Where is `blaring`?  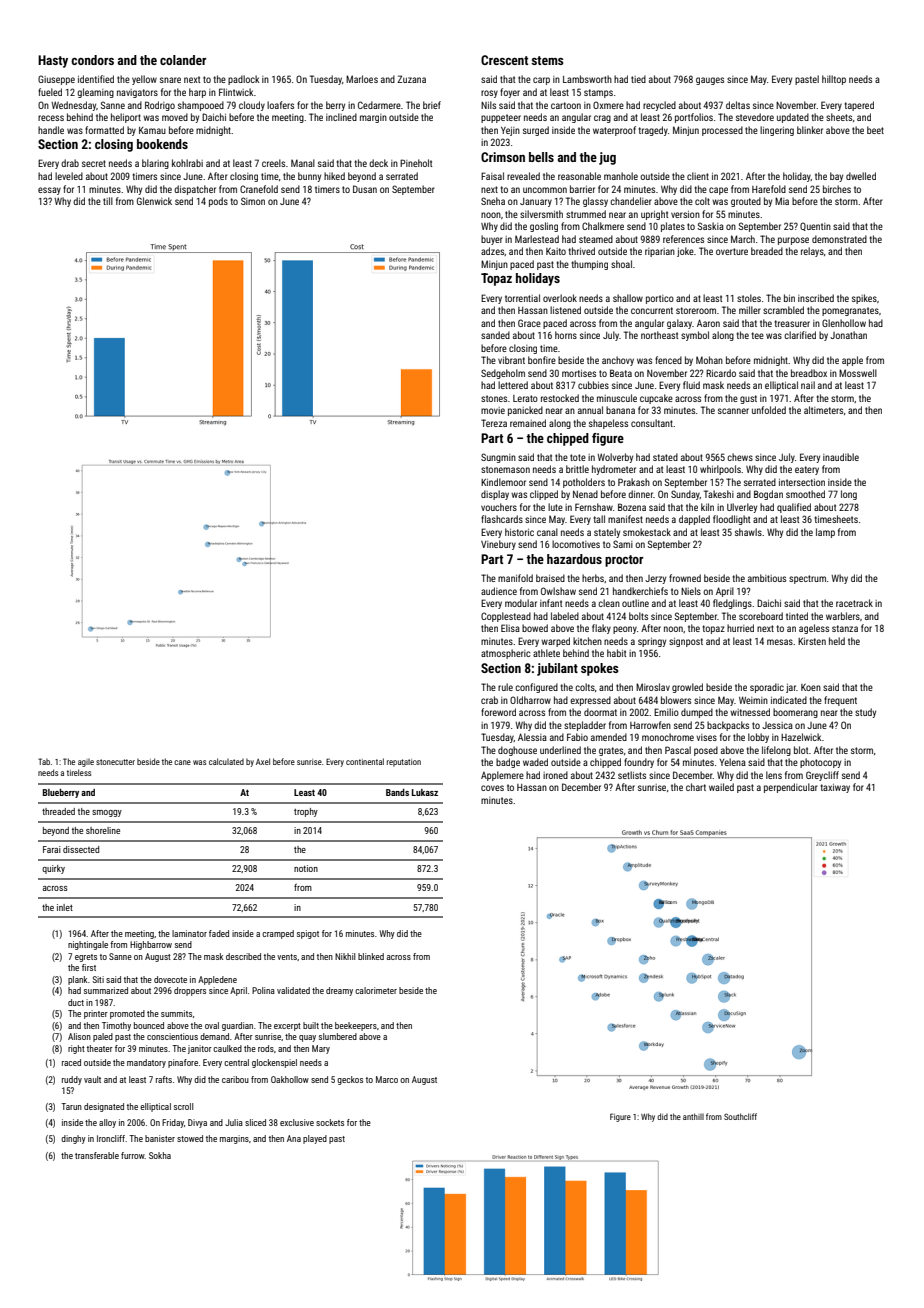
blaring is located at coordinates (155, 164).
